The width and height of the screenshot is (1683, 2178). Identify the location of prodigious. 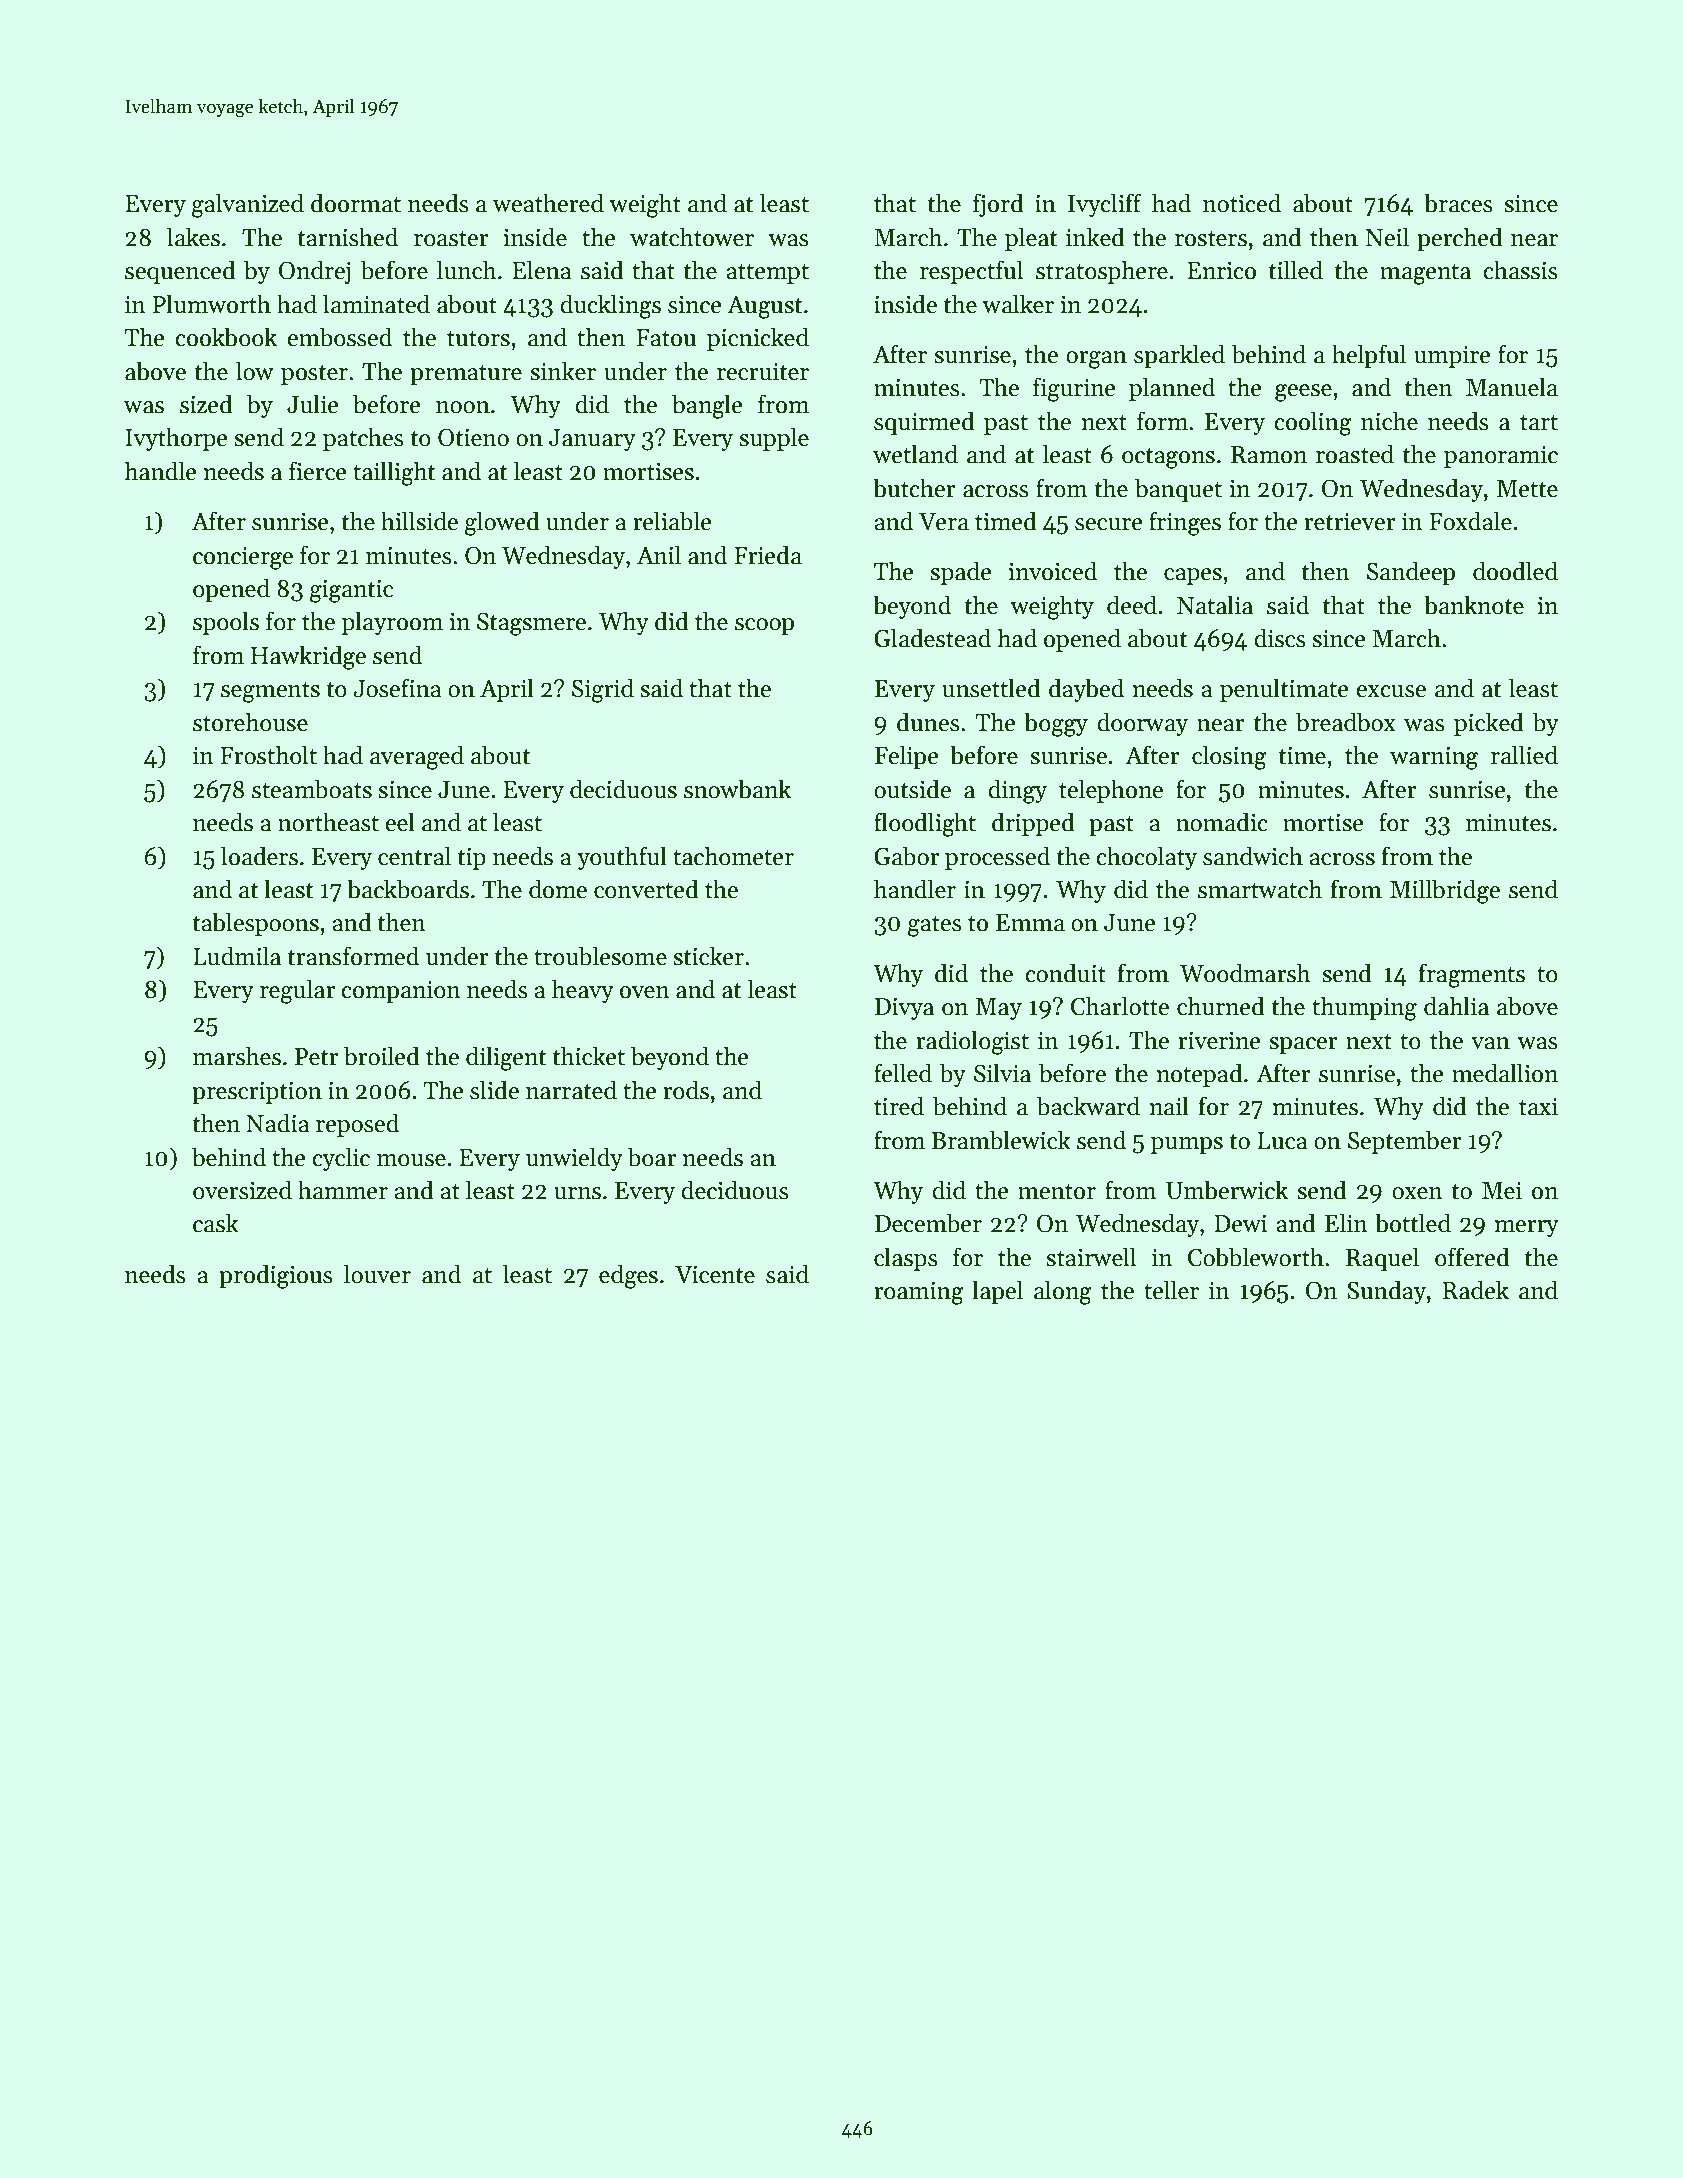
(276, 1276).
